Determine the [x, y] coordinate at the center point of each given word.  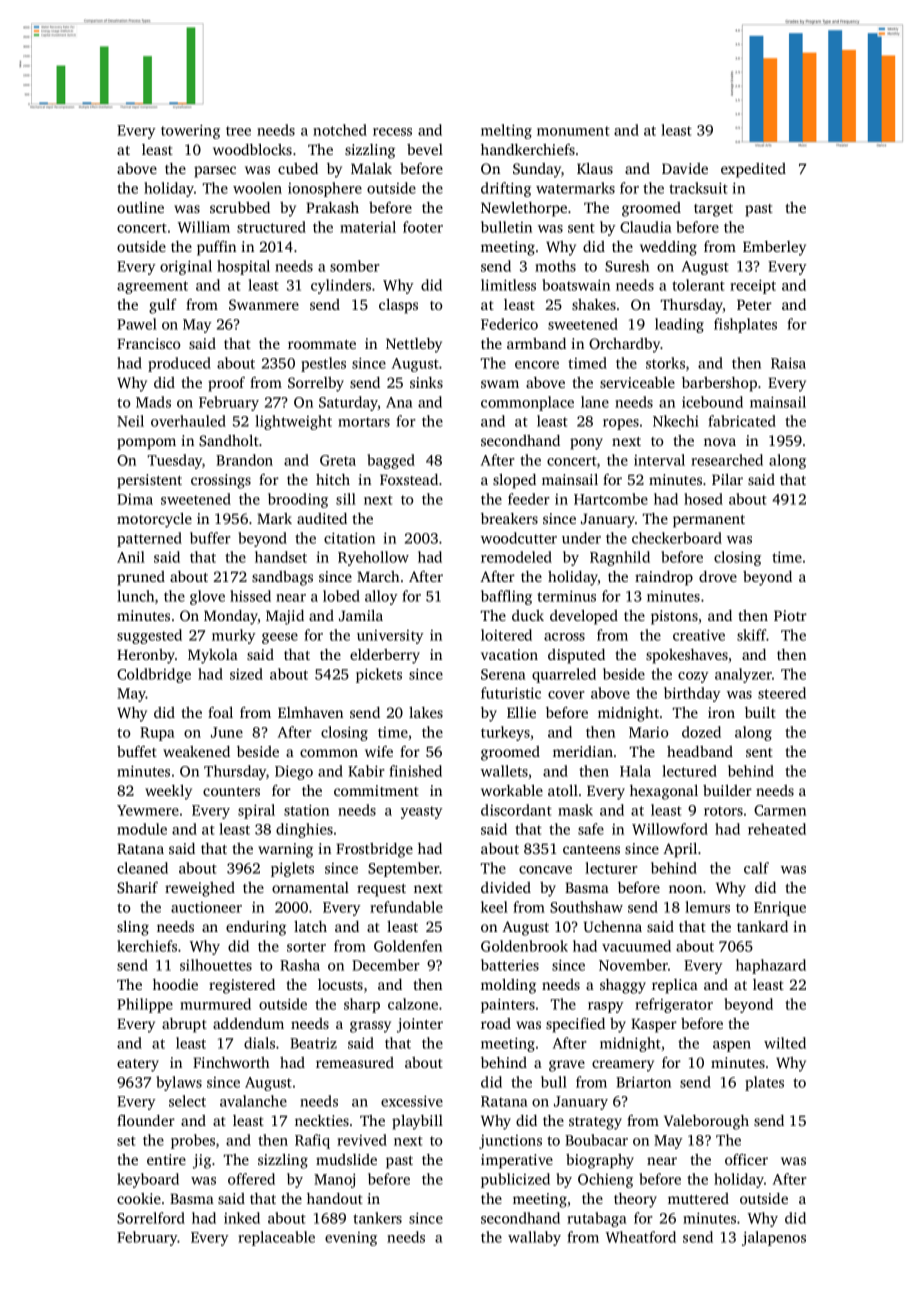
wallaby [534, 1238]
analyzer [743, 675]
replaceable [276, 1238]
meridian [583, 751]
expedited [753, 170]
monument [573, 131]
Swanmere [264, 304]
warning [285, 850]
